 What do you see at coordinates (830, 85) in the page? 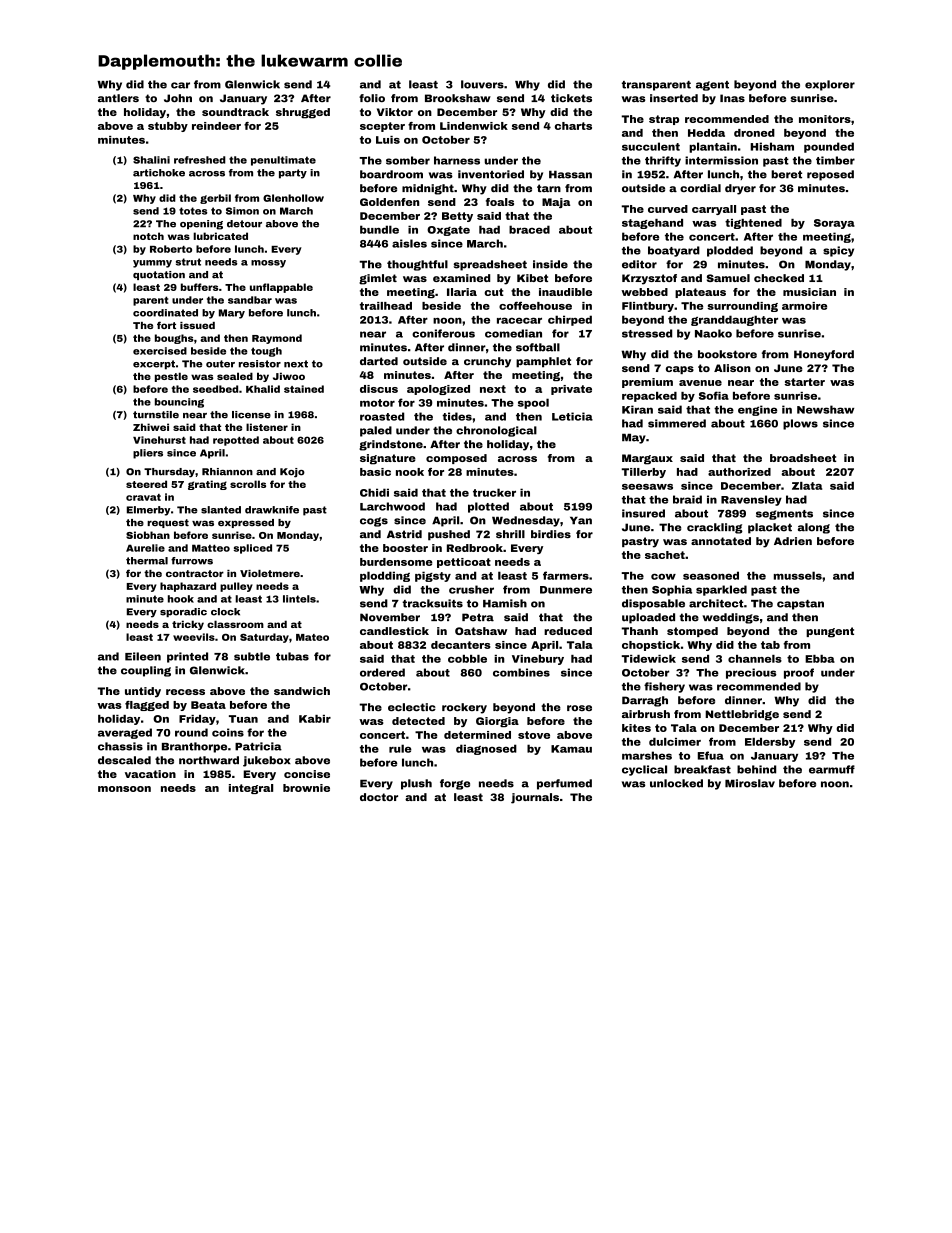
I see `explorer` at bounding box center [830, 85].
